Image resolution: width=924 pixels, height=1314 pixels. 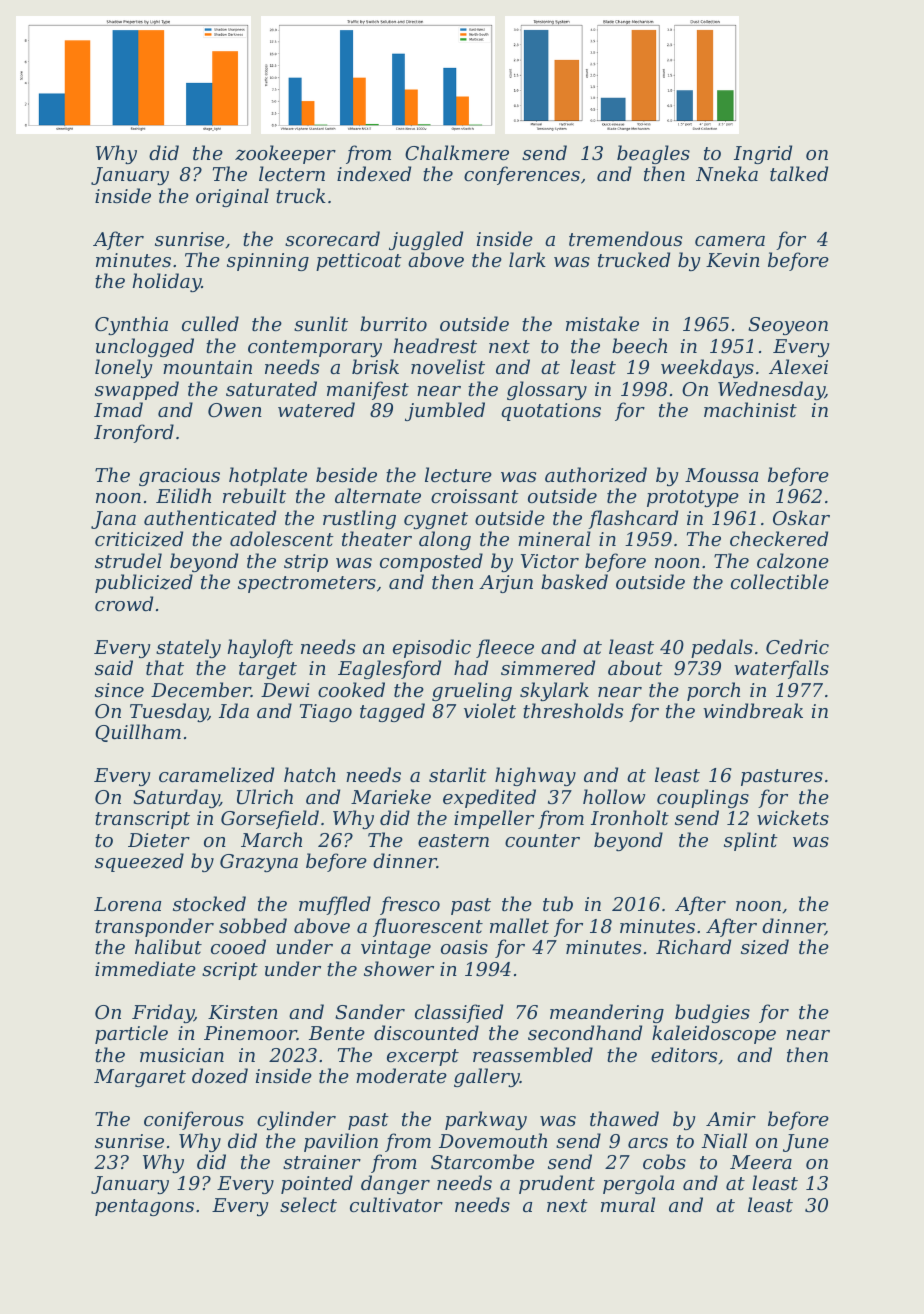 What do you see at coordinates (140, 1078) in the page?
I see `Margaret` at bounding box center [140, 1078].
